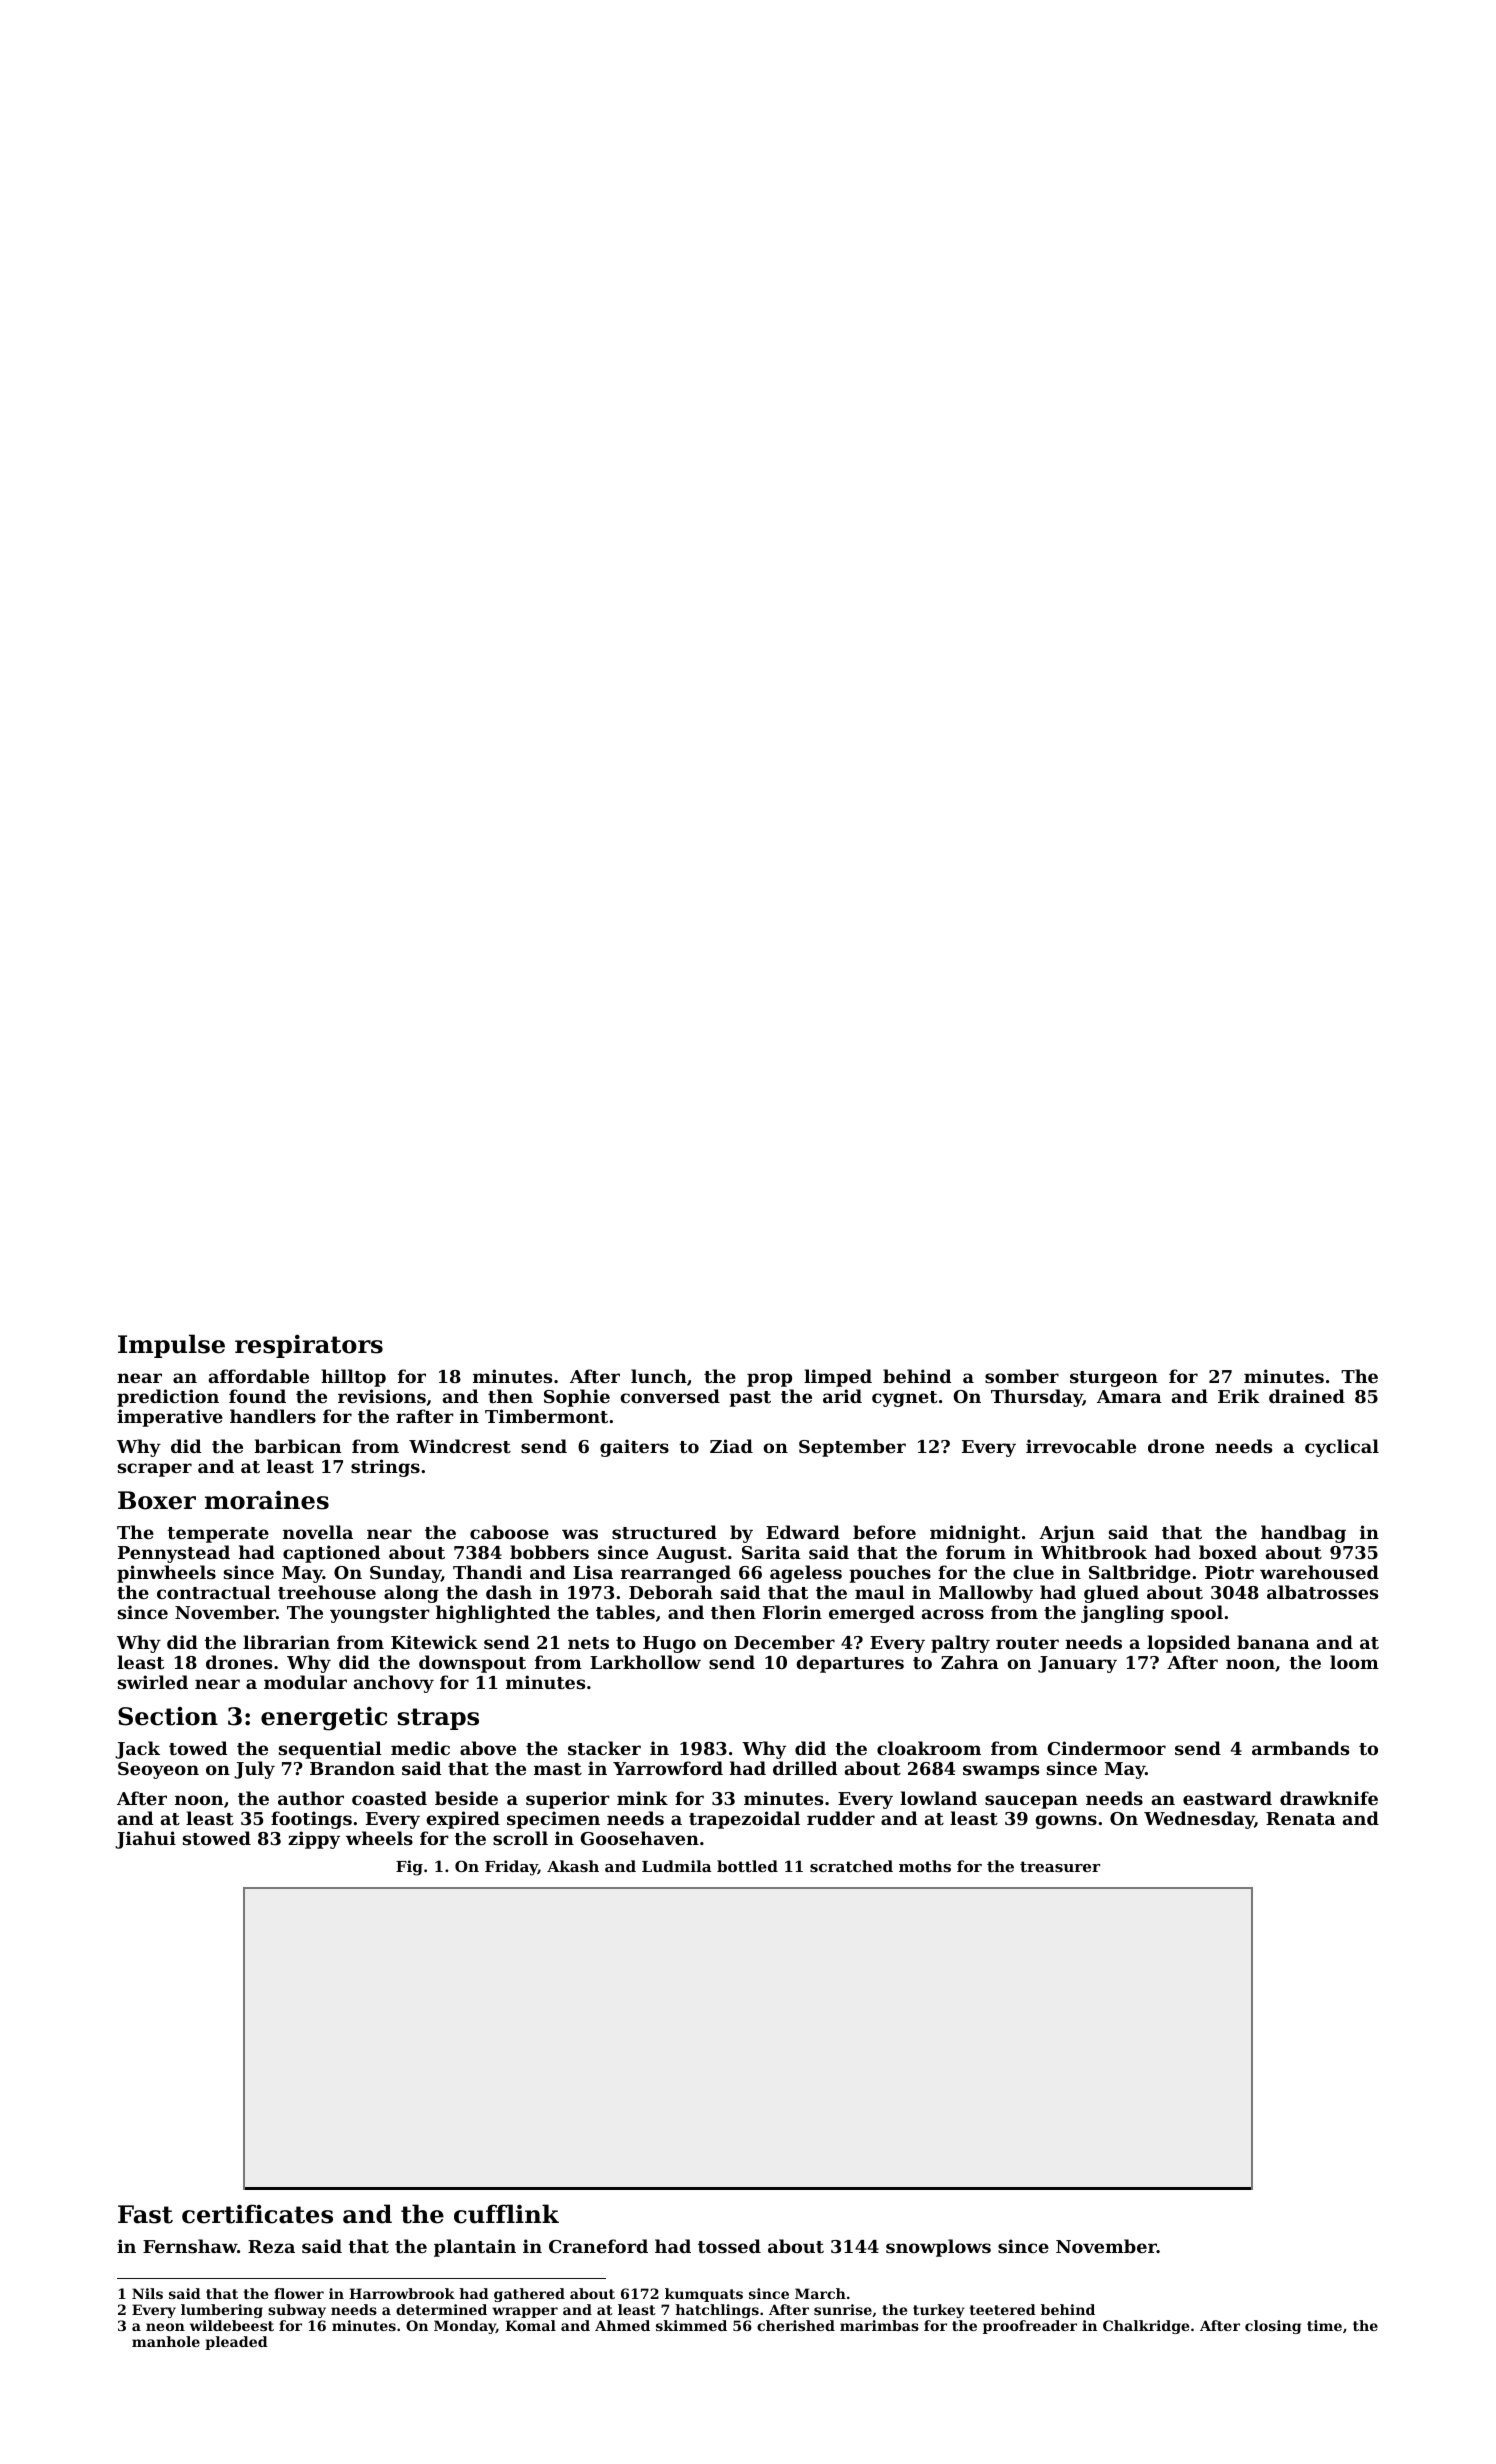 Image resolution: width=1496 pixels, height=2464 pixels. Describe the element at coordinates (153, 1682) in the screenshot. I see `swirled` at that location.
